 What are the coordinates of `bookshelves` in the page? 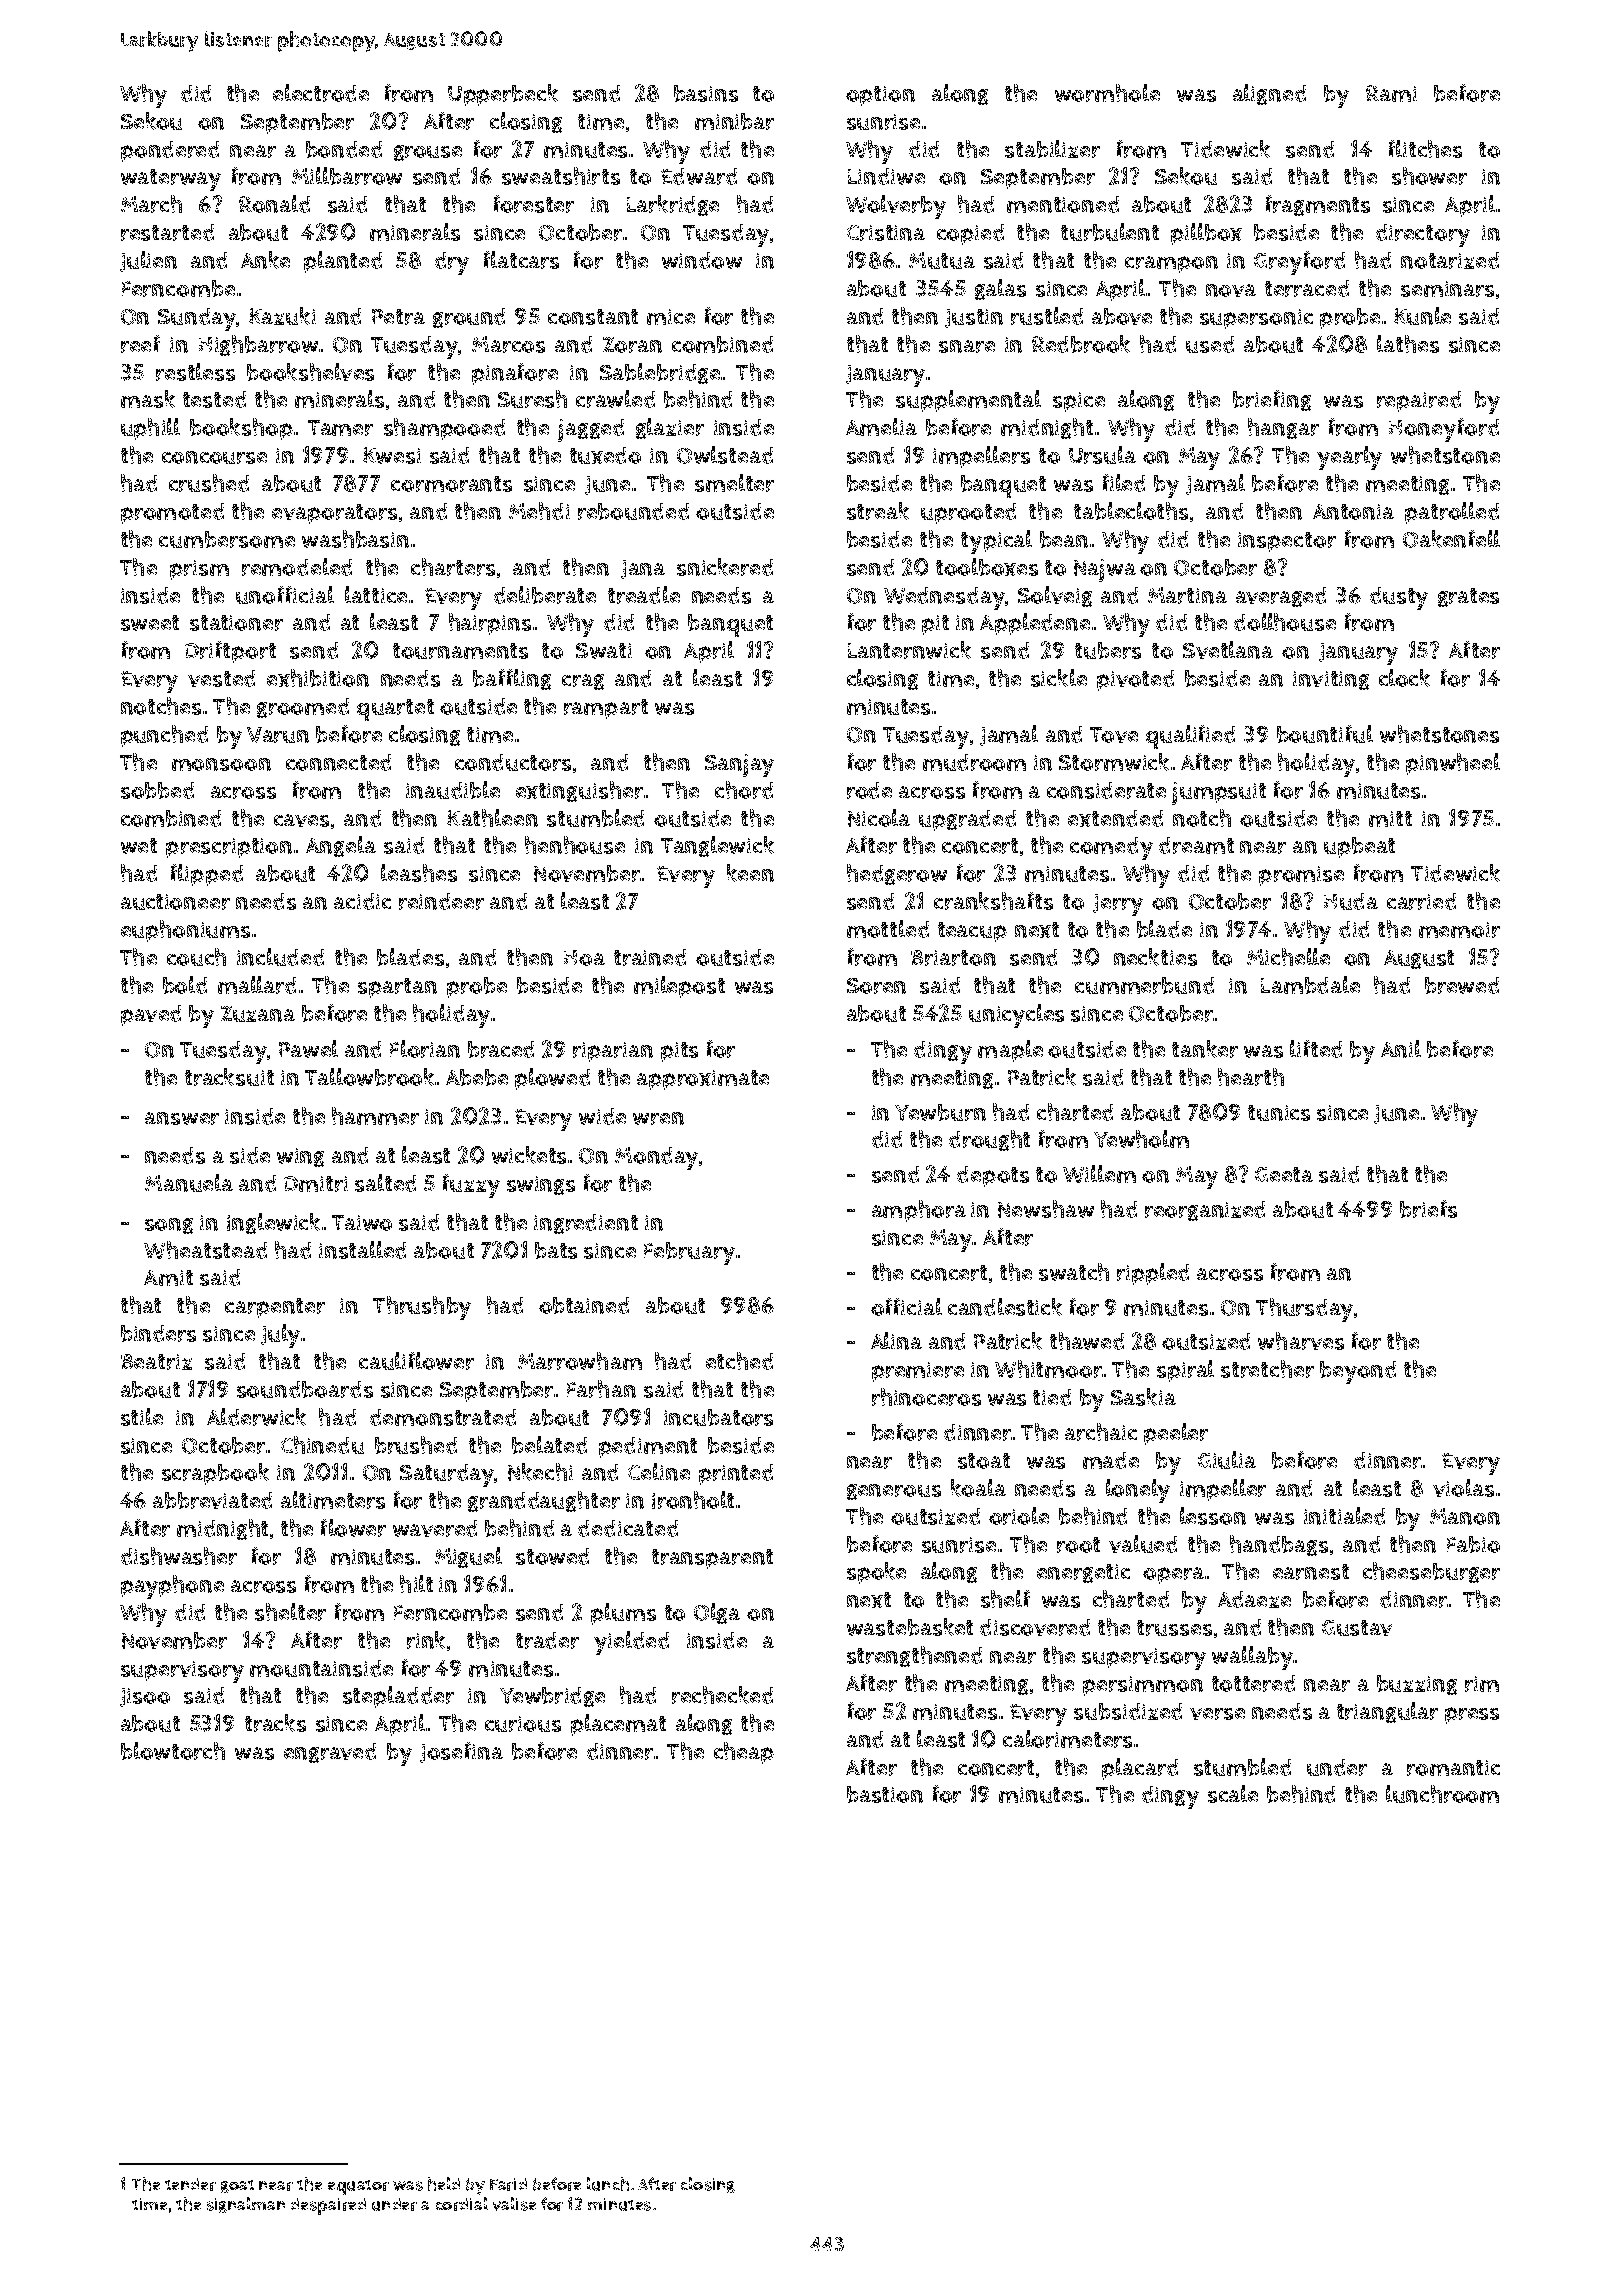 It's located at (310, 372).
